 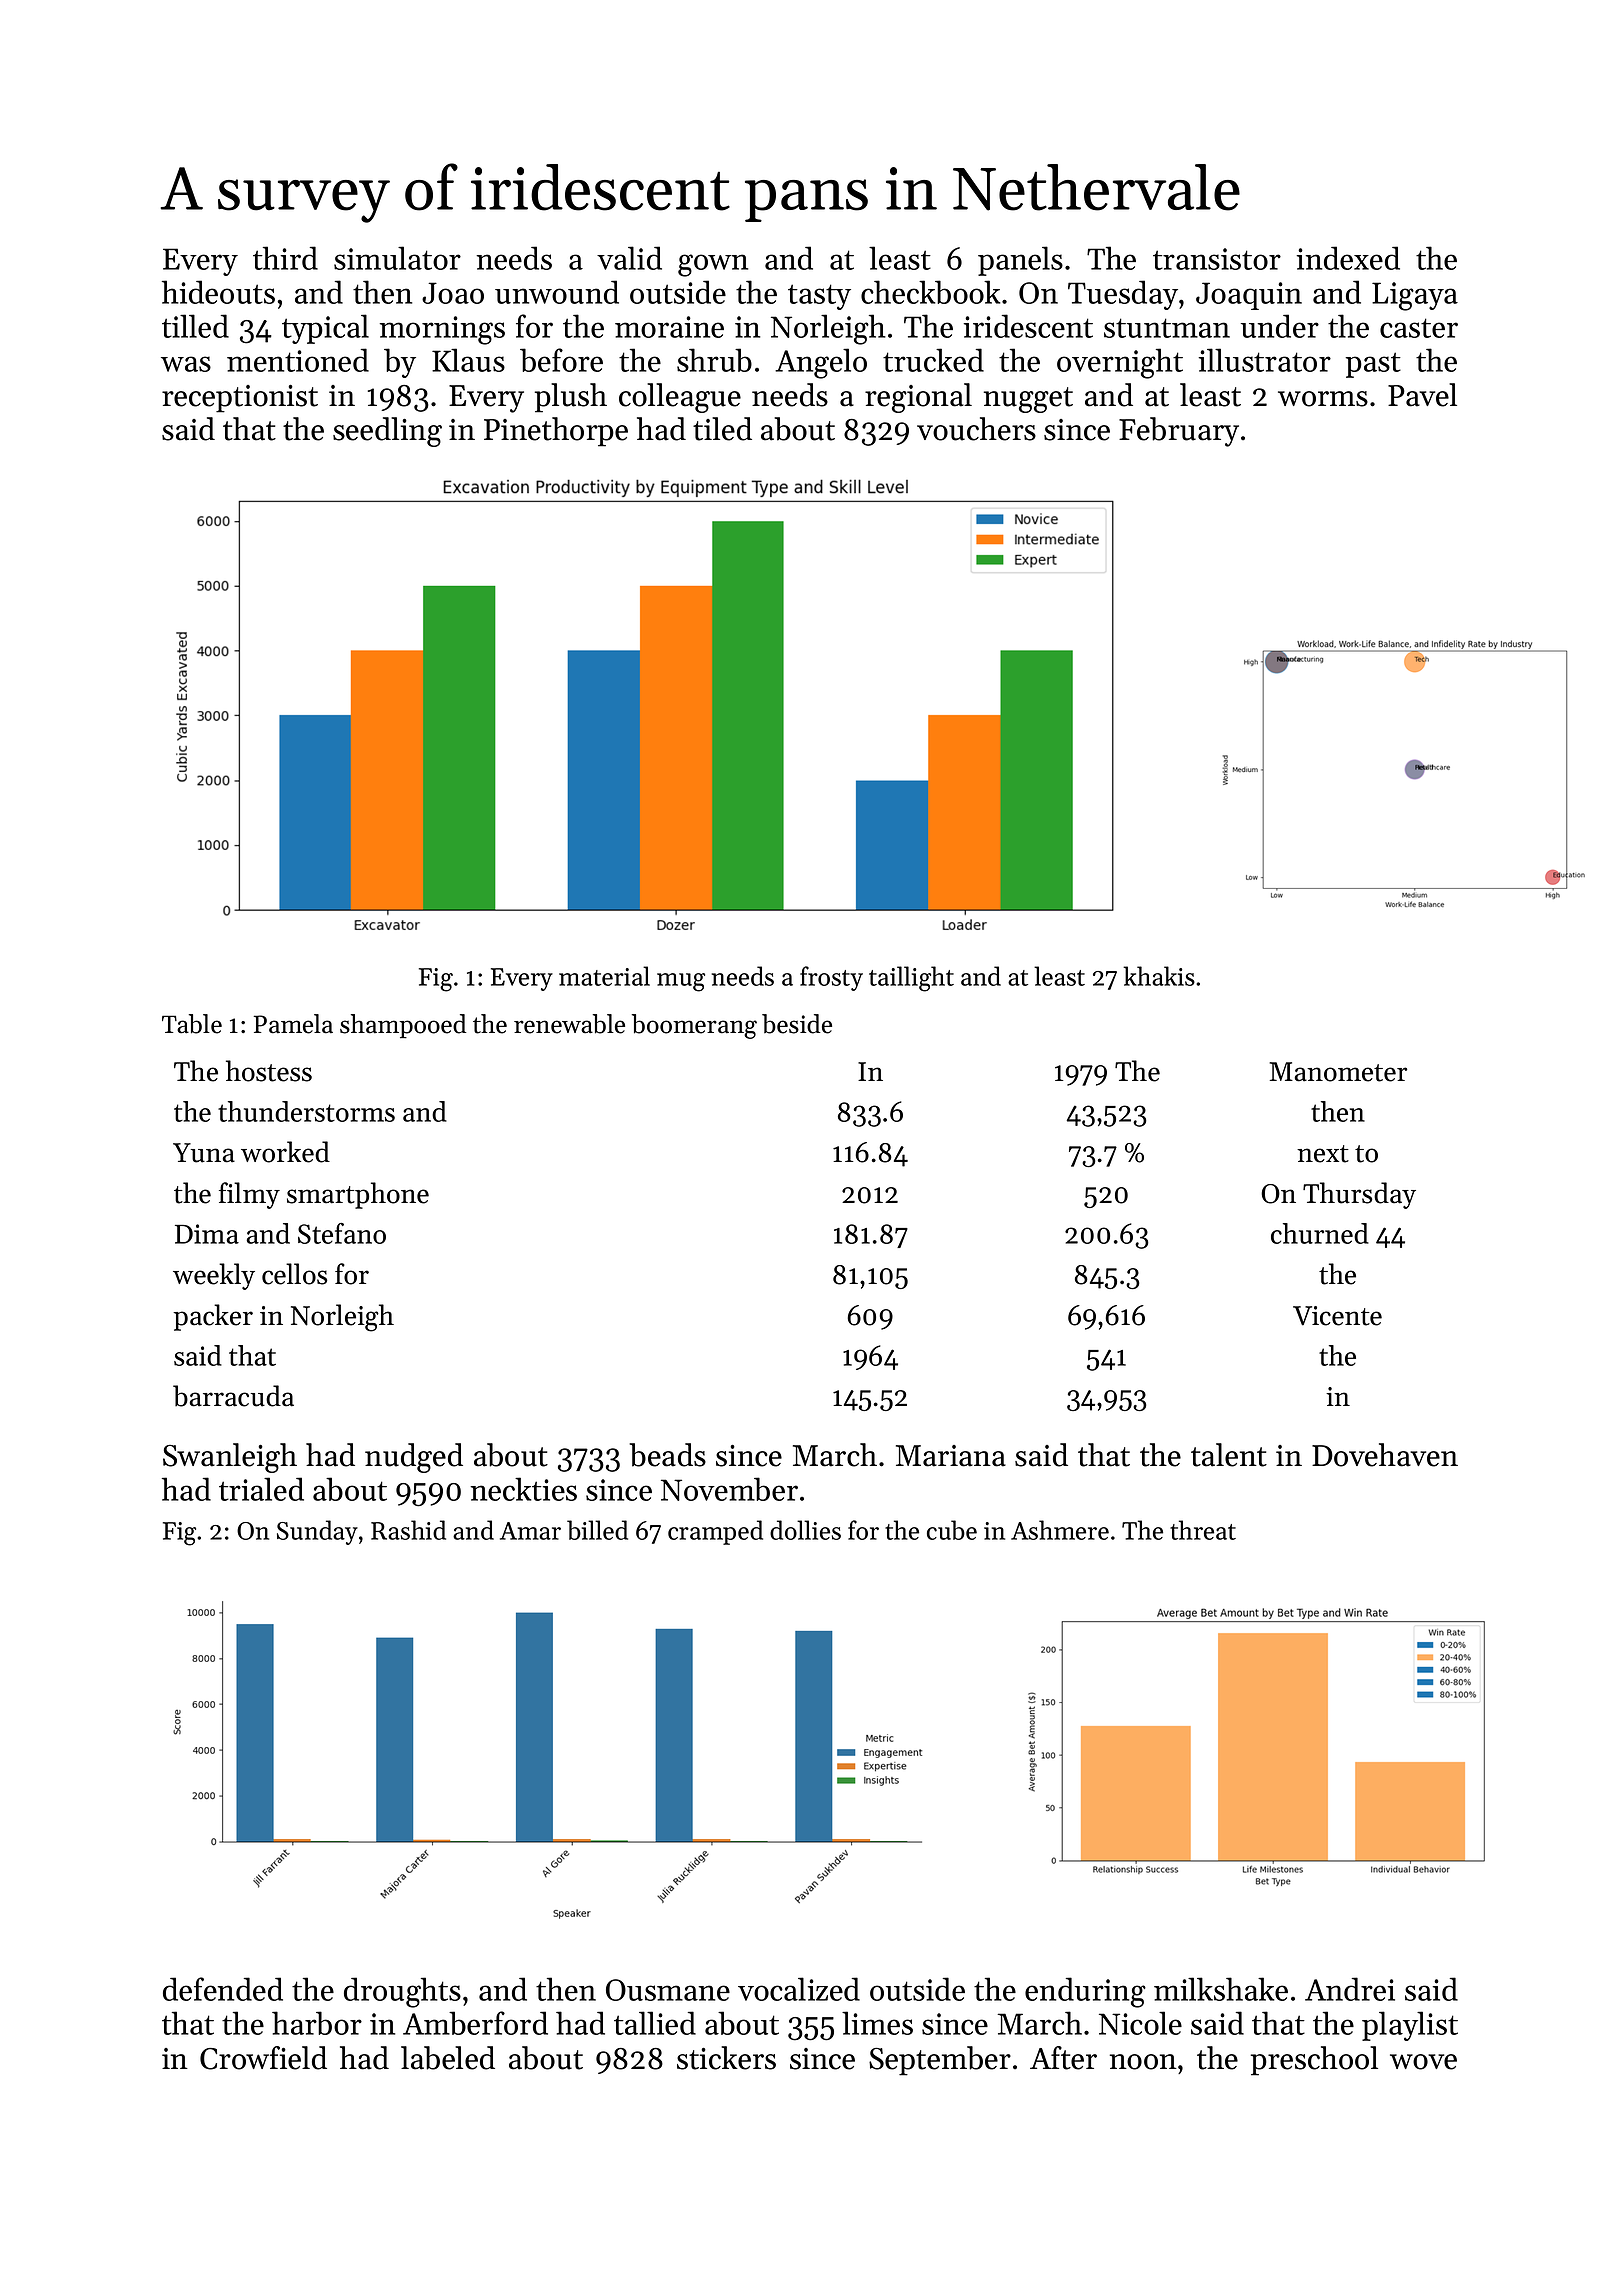 What do you see at coordinates (668, 1990) in the screenshot?
I see `Ousmane` at bounding box center [668, 1990].
